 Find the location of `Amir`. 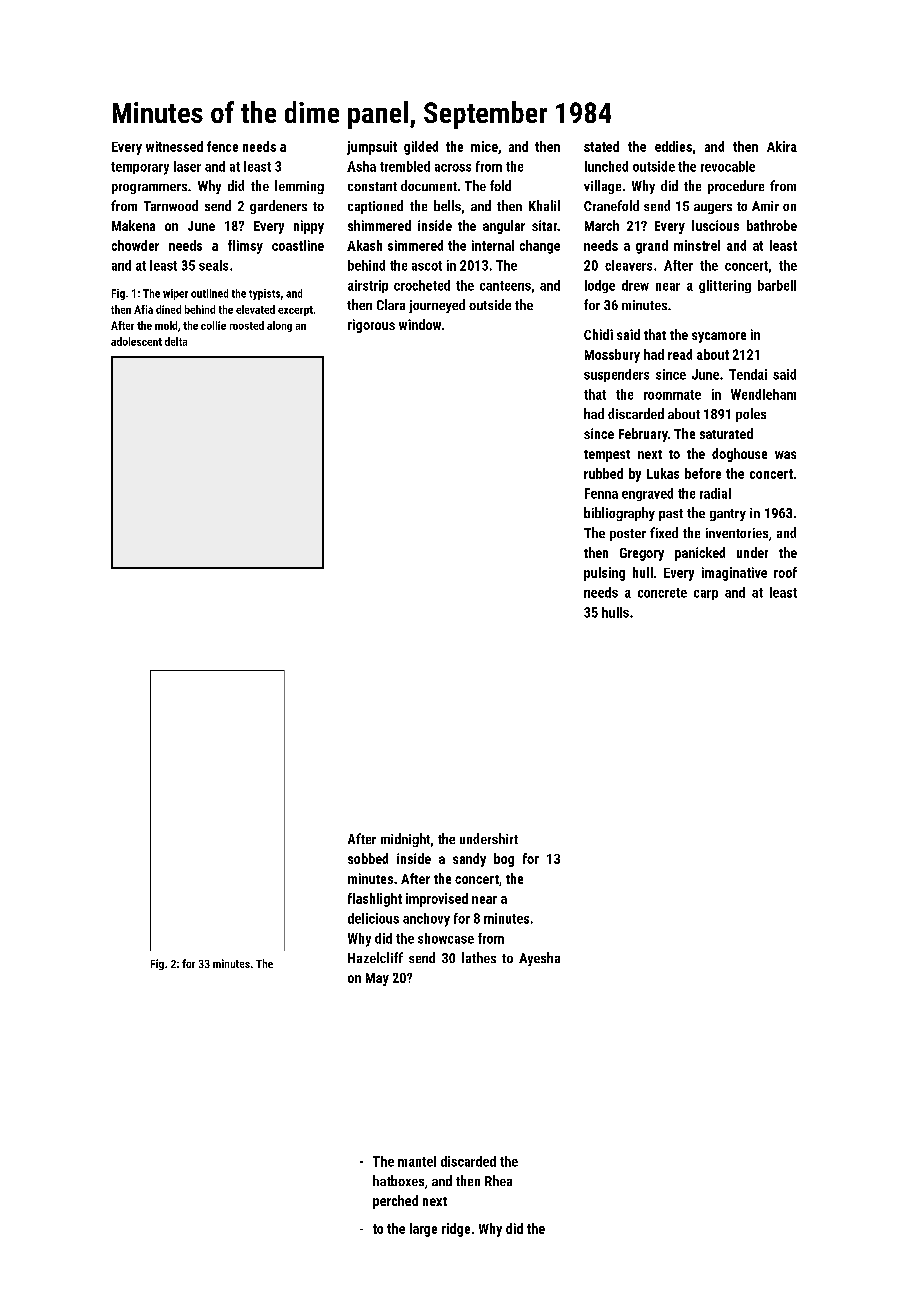

Amir is located at coordinates (765, 206).
